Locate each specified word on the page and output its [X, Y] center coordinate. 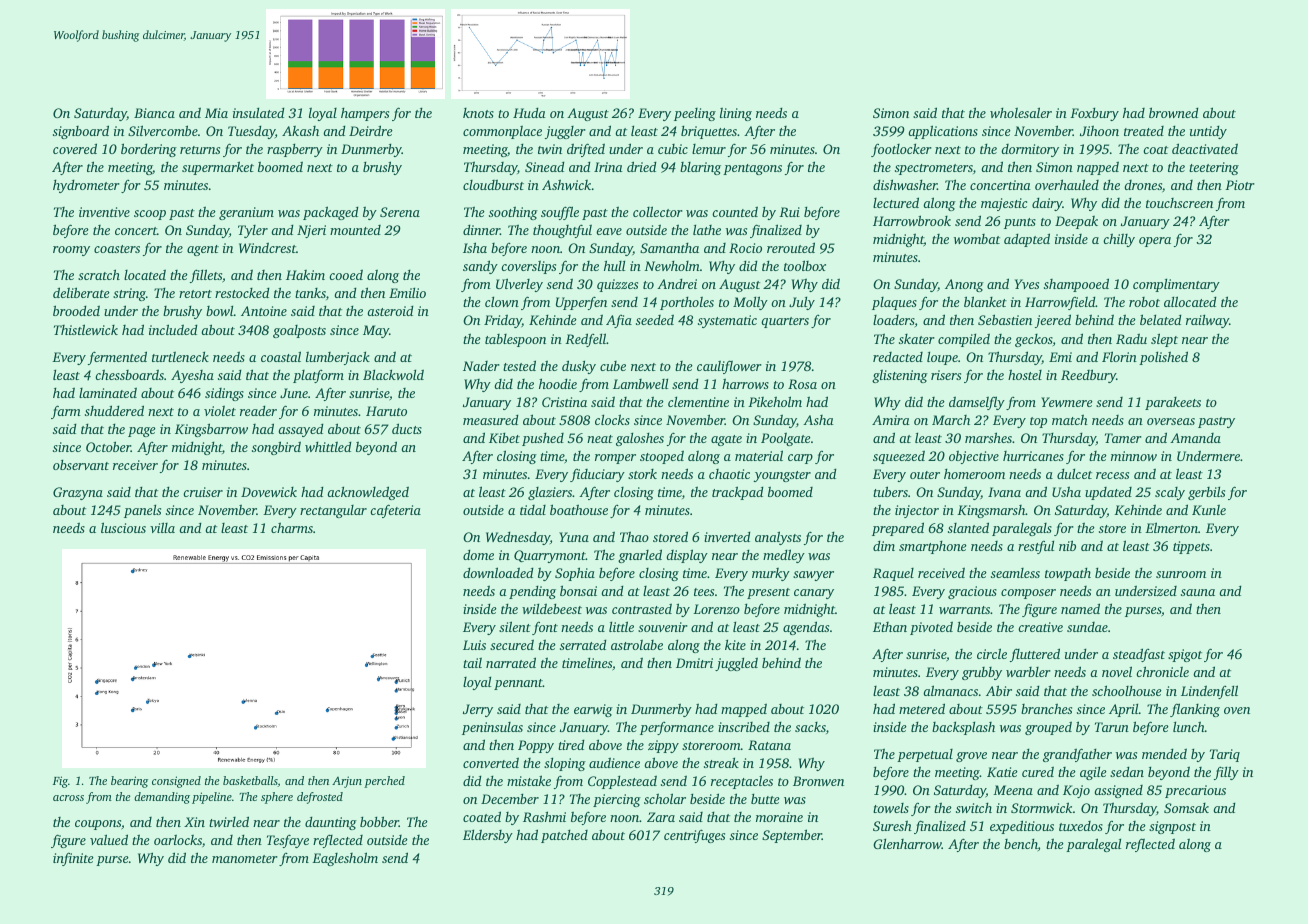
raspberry [295, 150]
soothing [513, 213]
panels [142, 511]
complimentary [1176, 285]
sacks [810, 727]
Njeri [311, 231]
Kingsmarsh [991, 511]
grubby [982, 673]
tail [472, 662]
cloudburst [493, 184]
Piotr [1240, 185]
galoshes [640, 439]
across [68, 798]
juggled [736, 664]
